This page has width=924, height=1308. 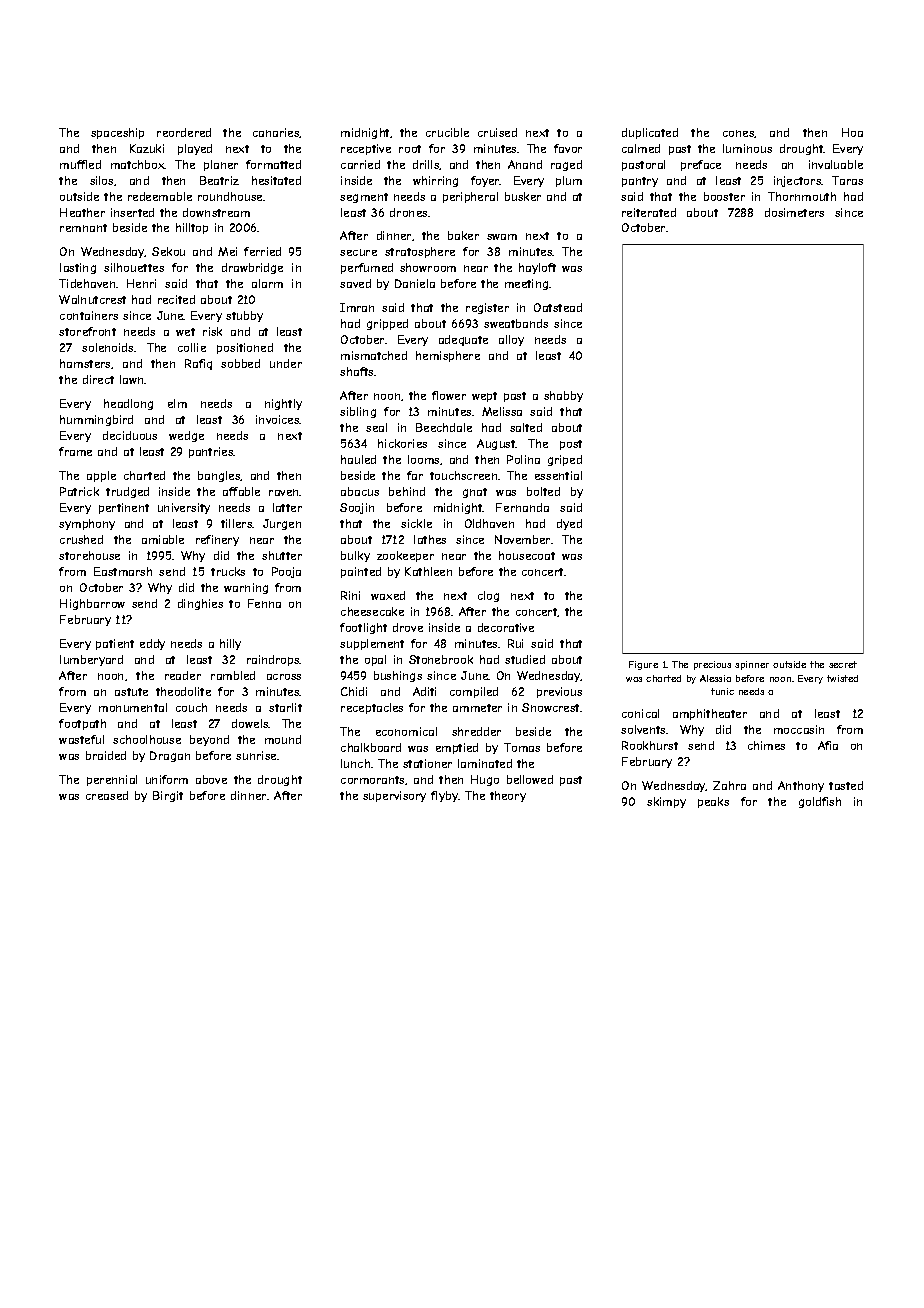 What do you see at coordinates (435, 181) in the page?
I see `whirring` at bounding box center [435, 181].
